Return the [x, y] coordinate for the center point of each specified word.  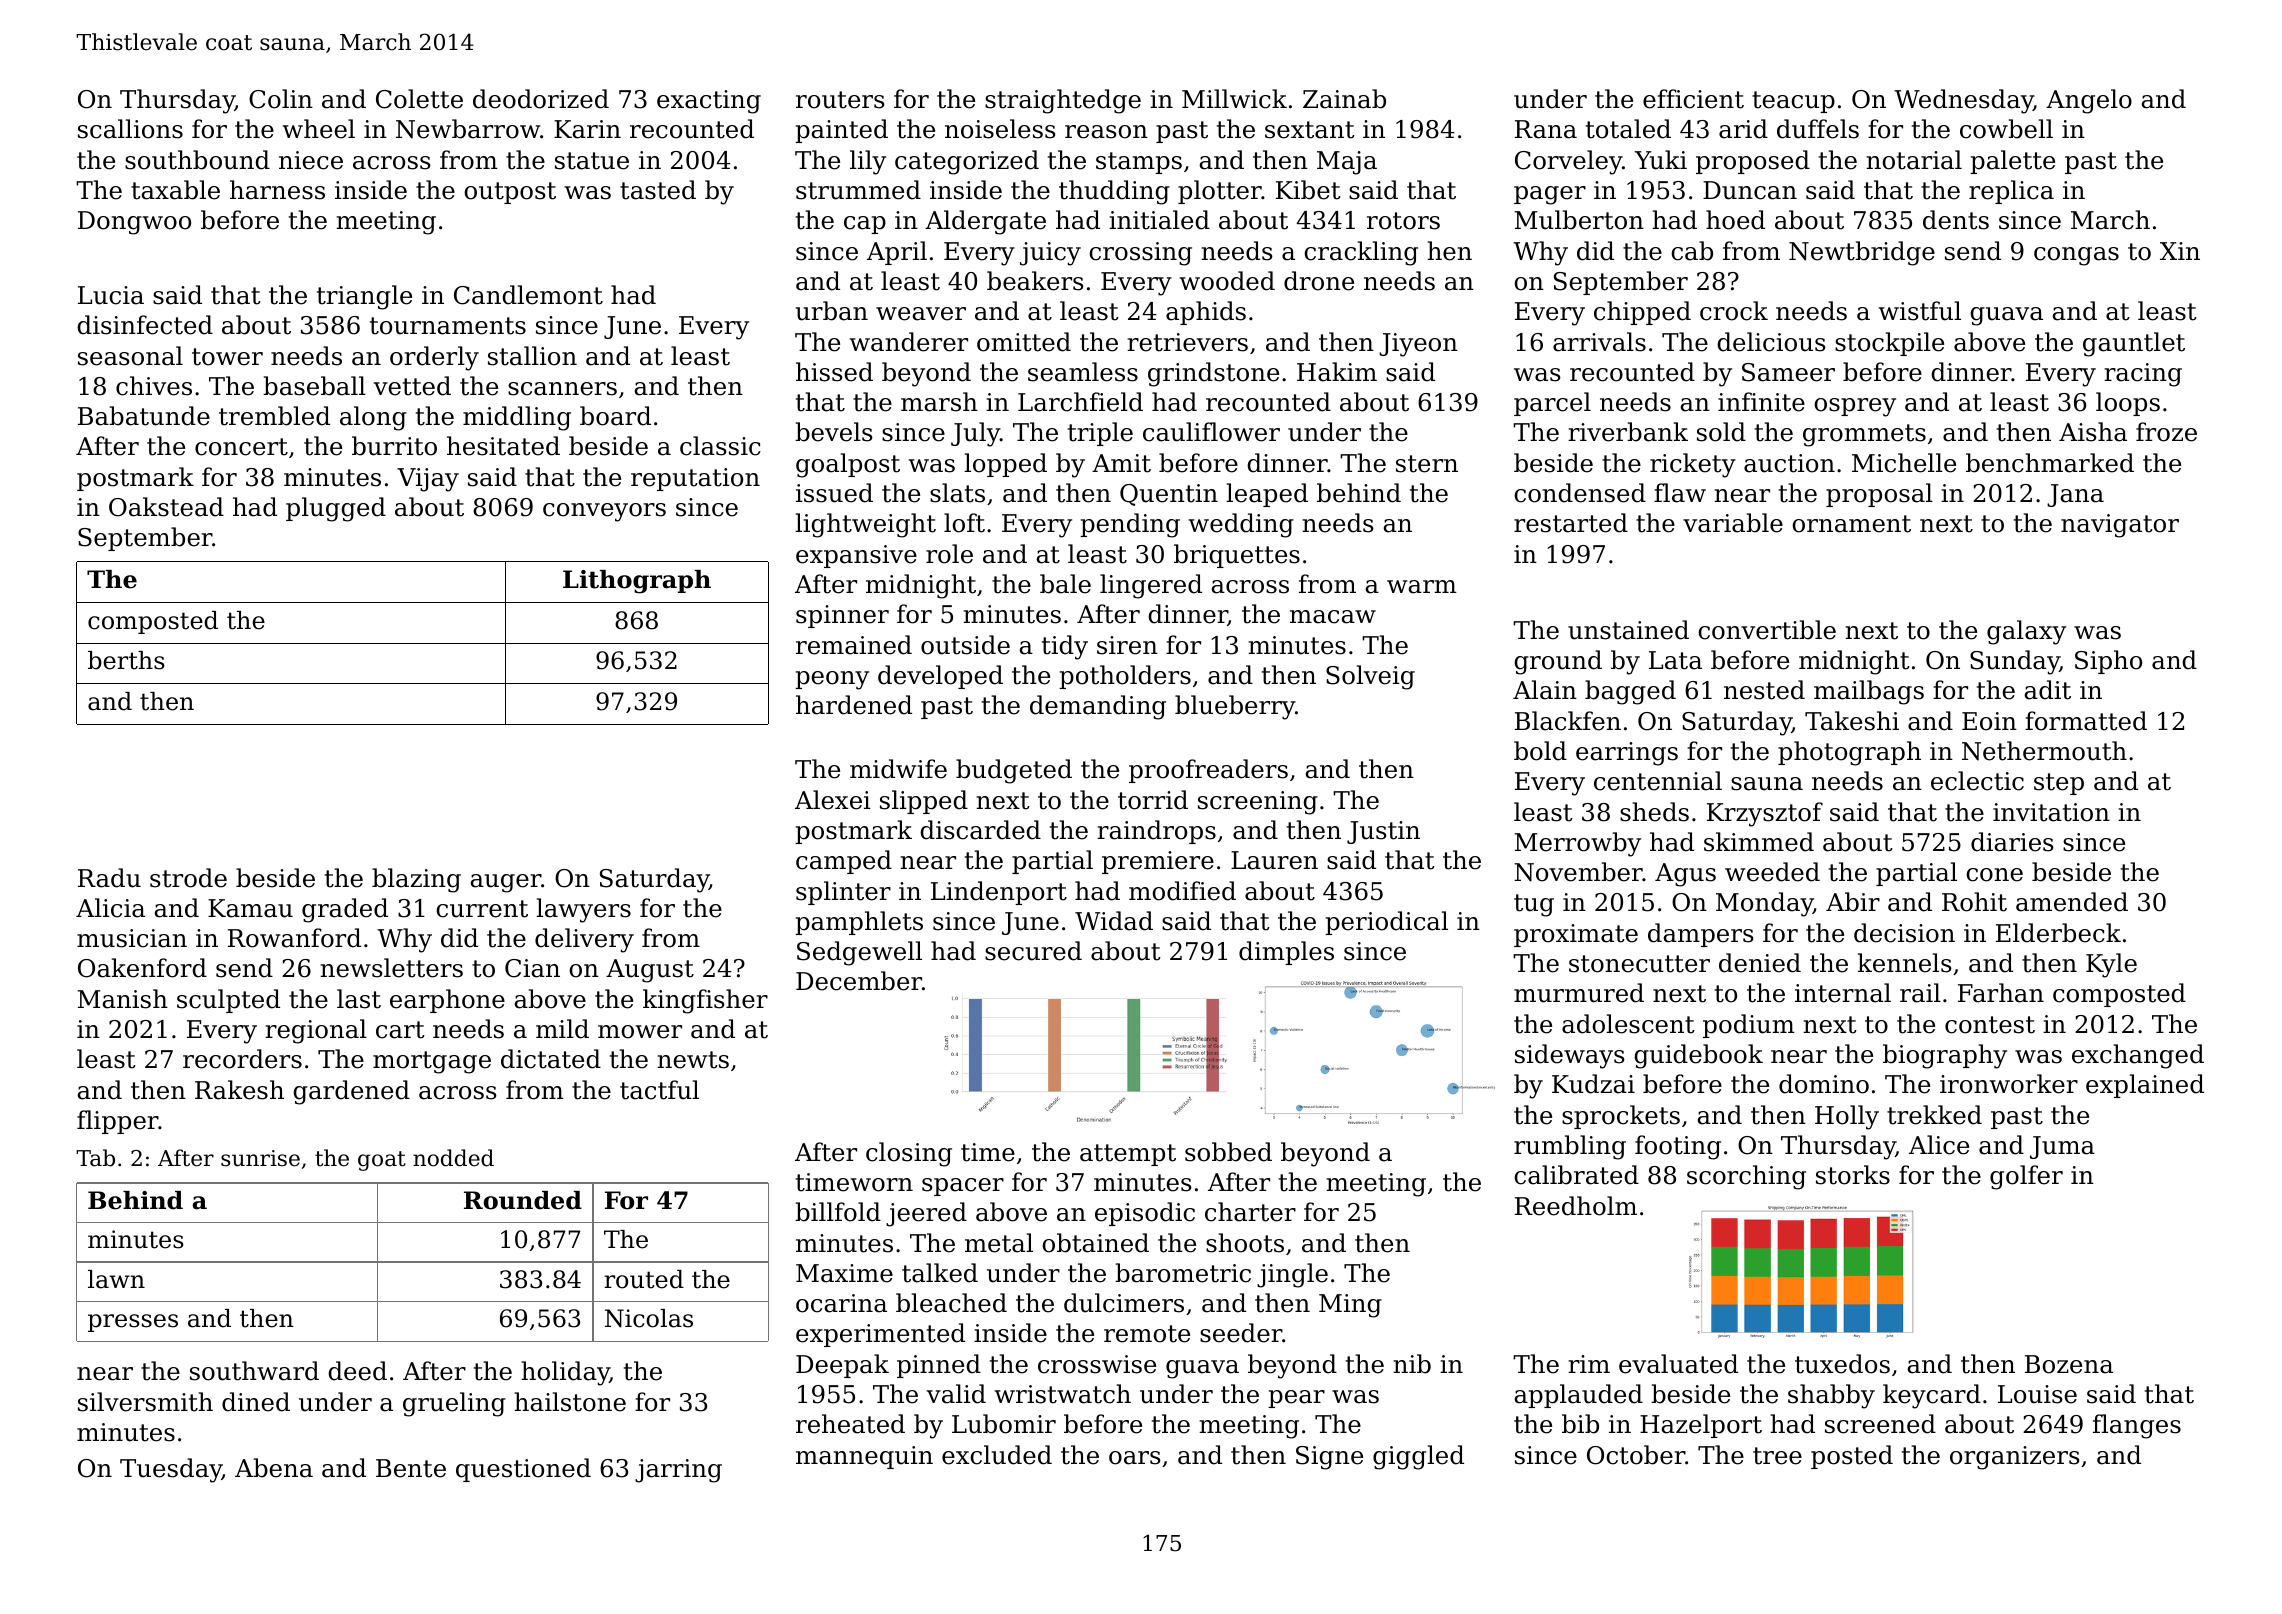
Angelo [2089, 101]
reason [1106, 132]
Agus [1685, 875]
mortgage [432, 1062]
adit [2047, 690]
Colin [281, 99]
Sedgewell [859, 953]
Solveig [1370, 677]
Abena [274, 1468]
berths [126, 660]
